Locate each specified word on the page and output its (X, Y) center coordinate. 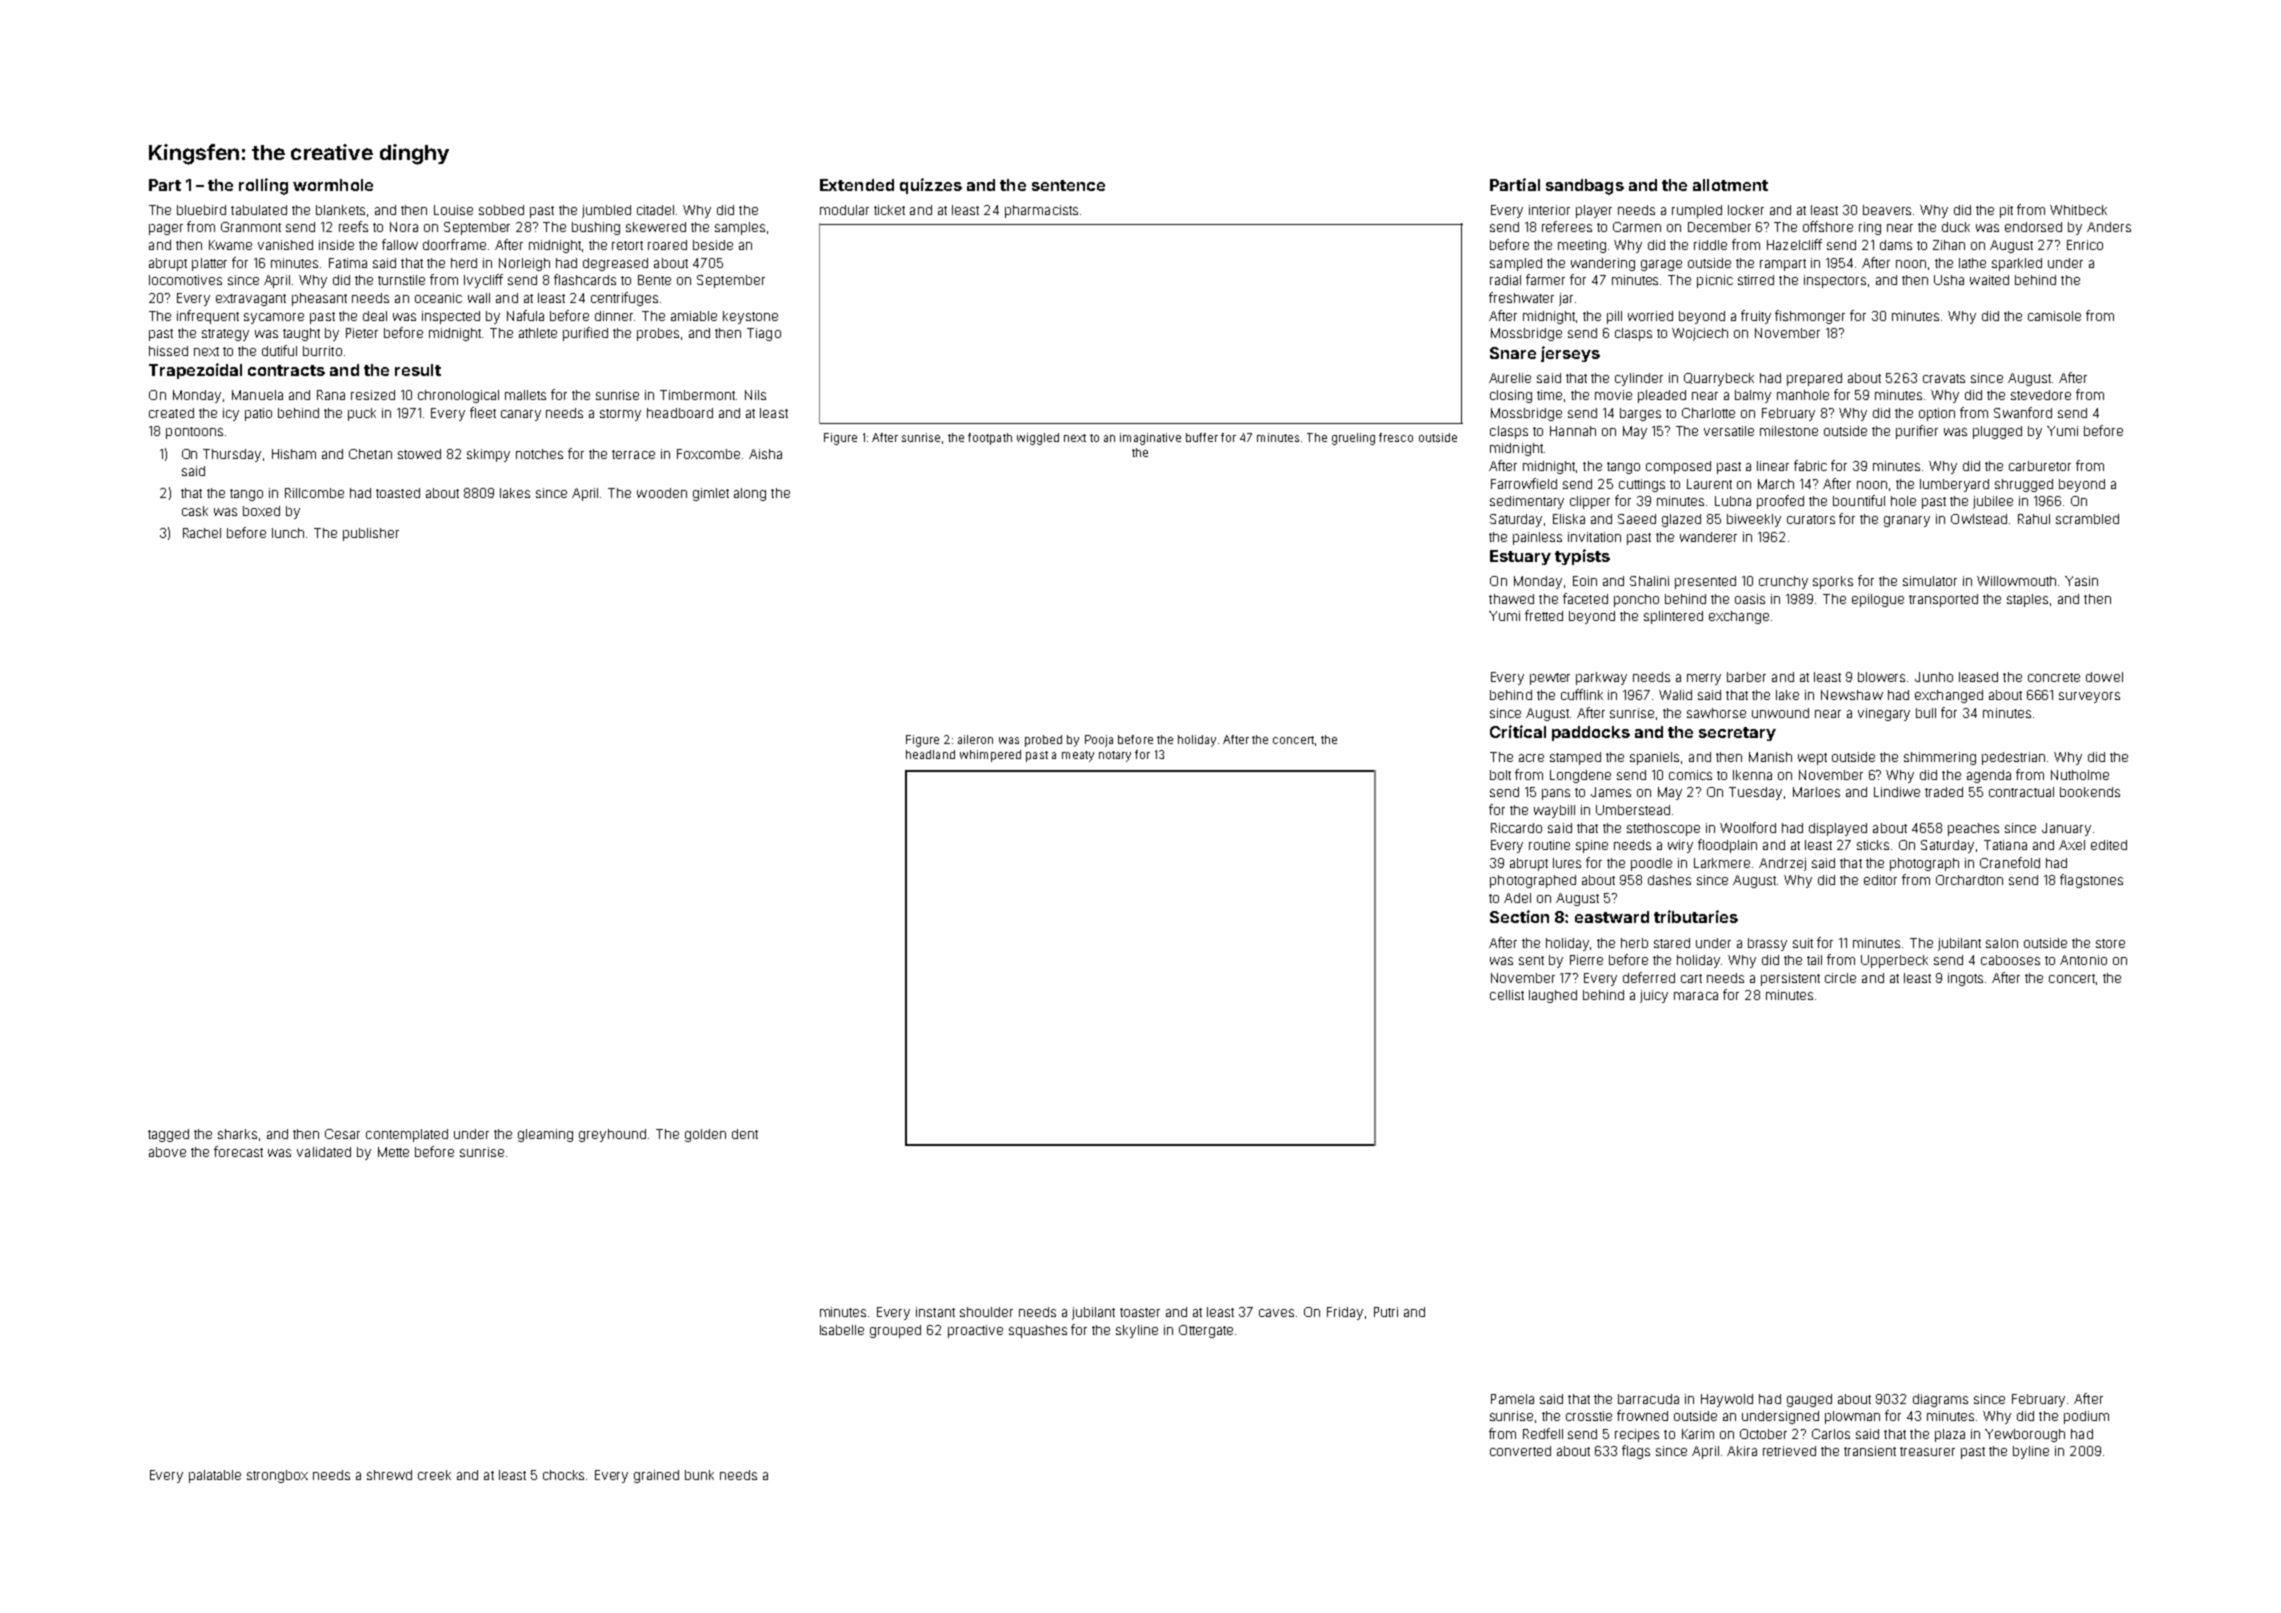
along (750, 494)
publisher (371, 534)
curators (1811, 519)
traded (1944, 792)
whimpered (990, 756)
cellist (1507, 995)
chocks (565, 1475)
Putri (1386, 1312)
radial (1505, 280)
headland (930, 754)
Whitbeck (2078, 210)
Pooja (1099, 741)
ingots (1965, 979)
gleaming (545, 1135)
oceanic (438, 298)
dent (745, 1134)
